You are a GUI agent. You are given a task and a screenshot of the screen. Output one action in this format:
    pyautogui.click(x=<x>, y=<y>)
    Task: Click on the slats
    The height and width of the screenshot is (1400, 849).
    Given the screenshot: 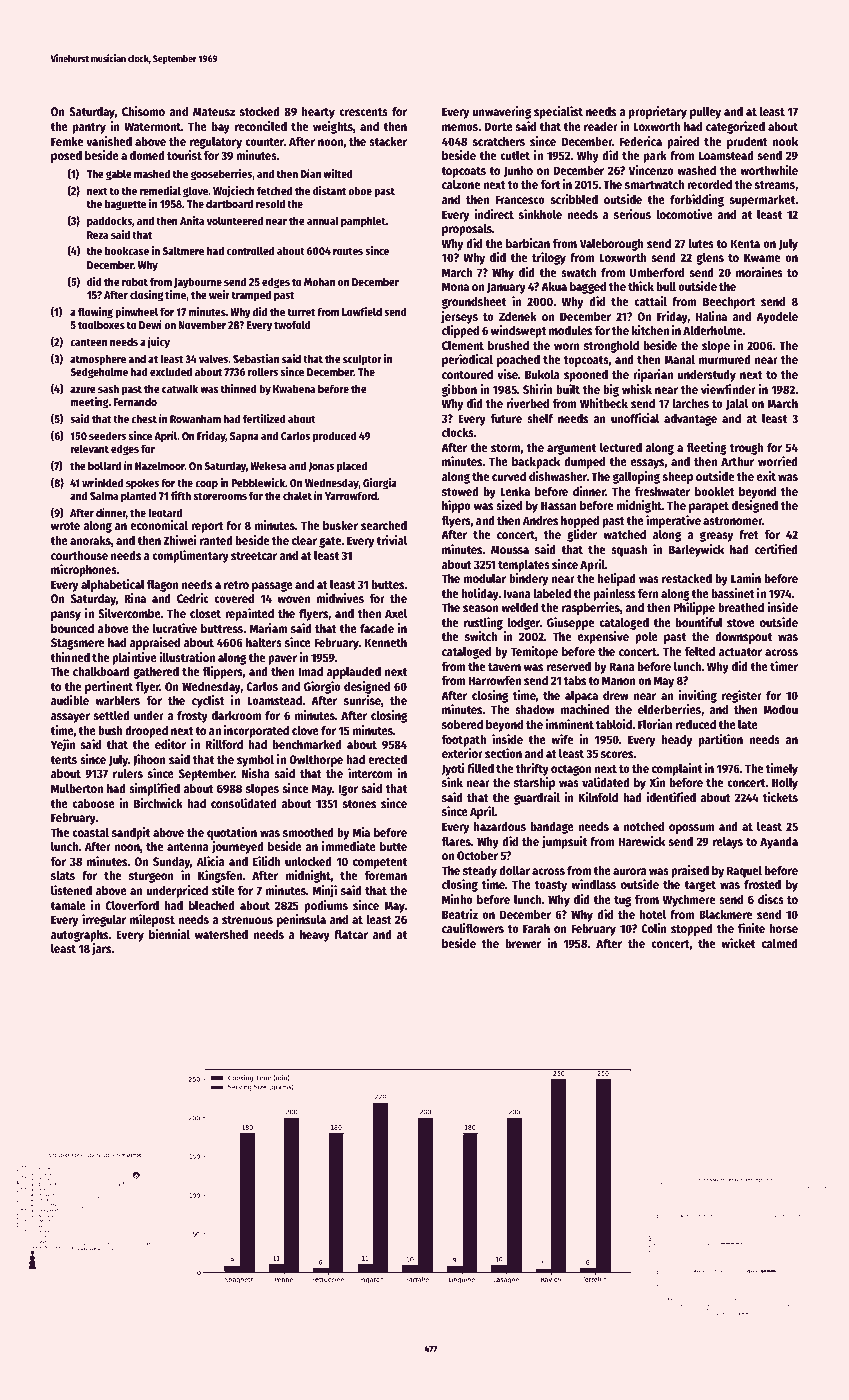 What is the action you would take?
    pyautogui.click(x=63, y=875)
